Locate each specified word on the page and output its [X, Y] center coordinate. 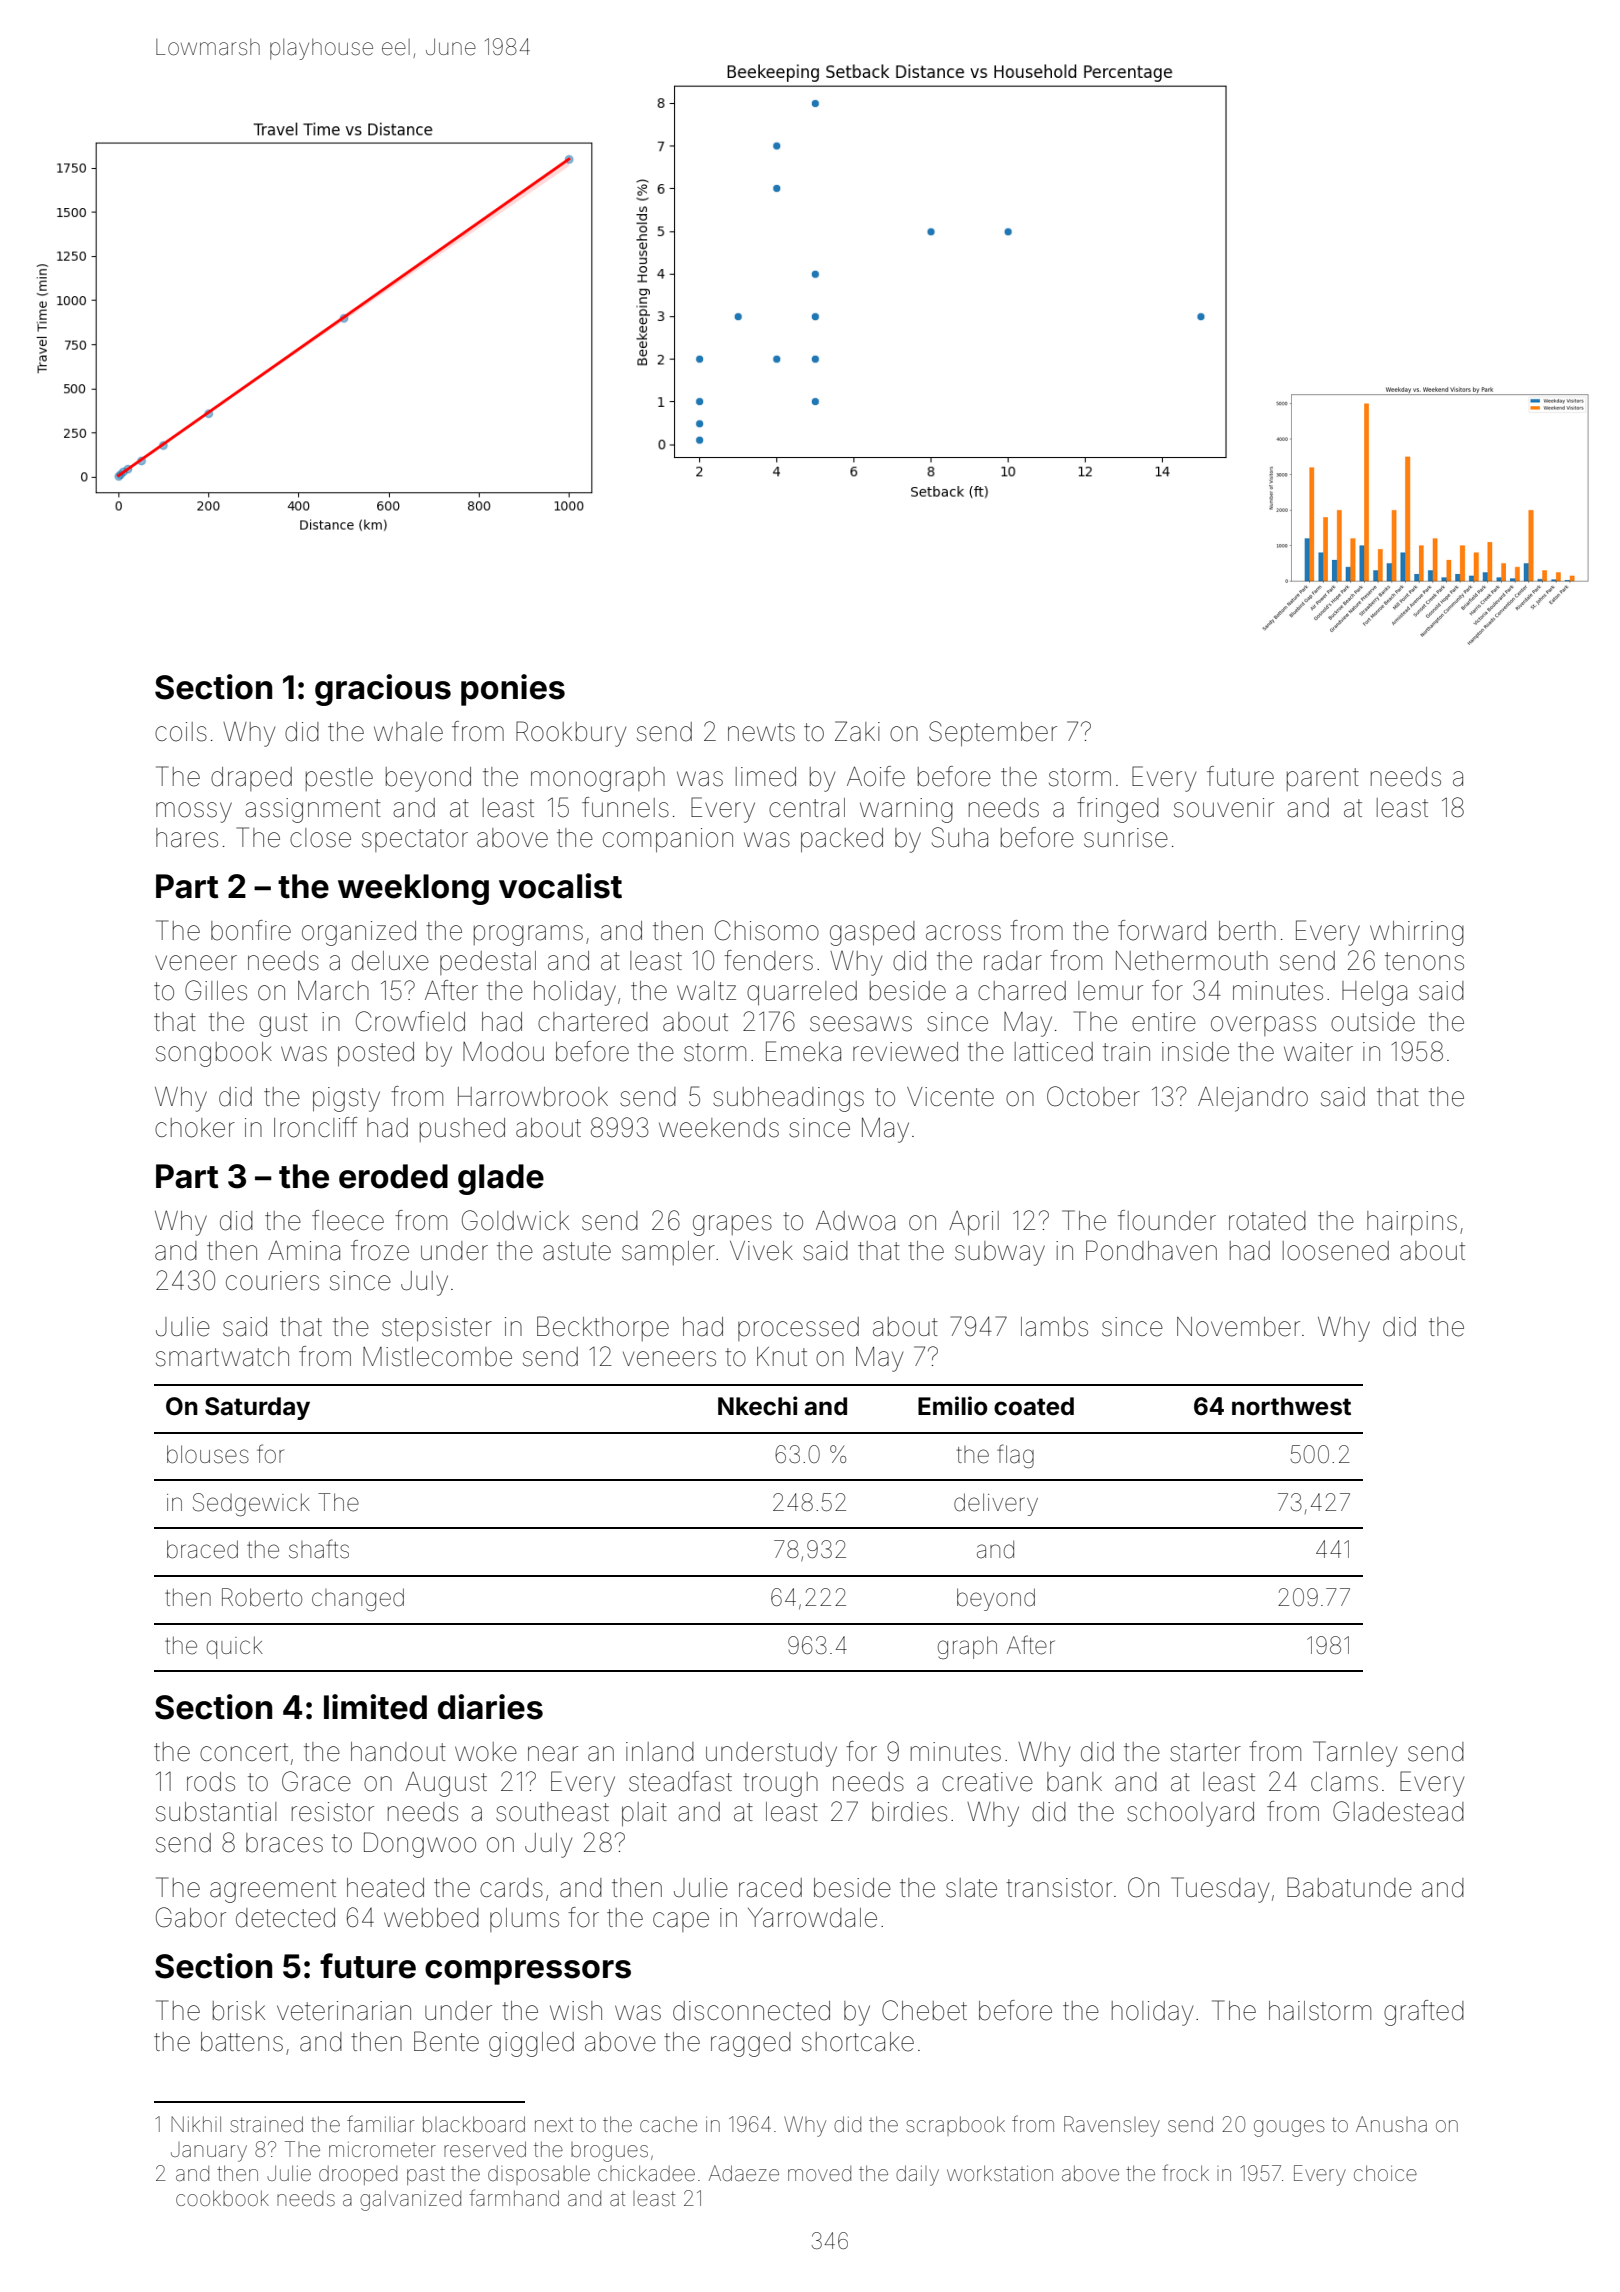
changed [358, 1599]
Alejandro [1253, 1099]
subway [1000, 1253]
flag [1015, 1456]
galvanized [410, 2200]
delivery [996, 1504]
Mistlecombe [437, 1357]
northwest [1291, 1406]
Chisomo [767, 930]
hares [187, 838]
